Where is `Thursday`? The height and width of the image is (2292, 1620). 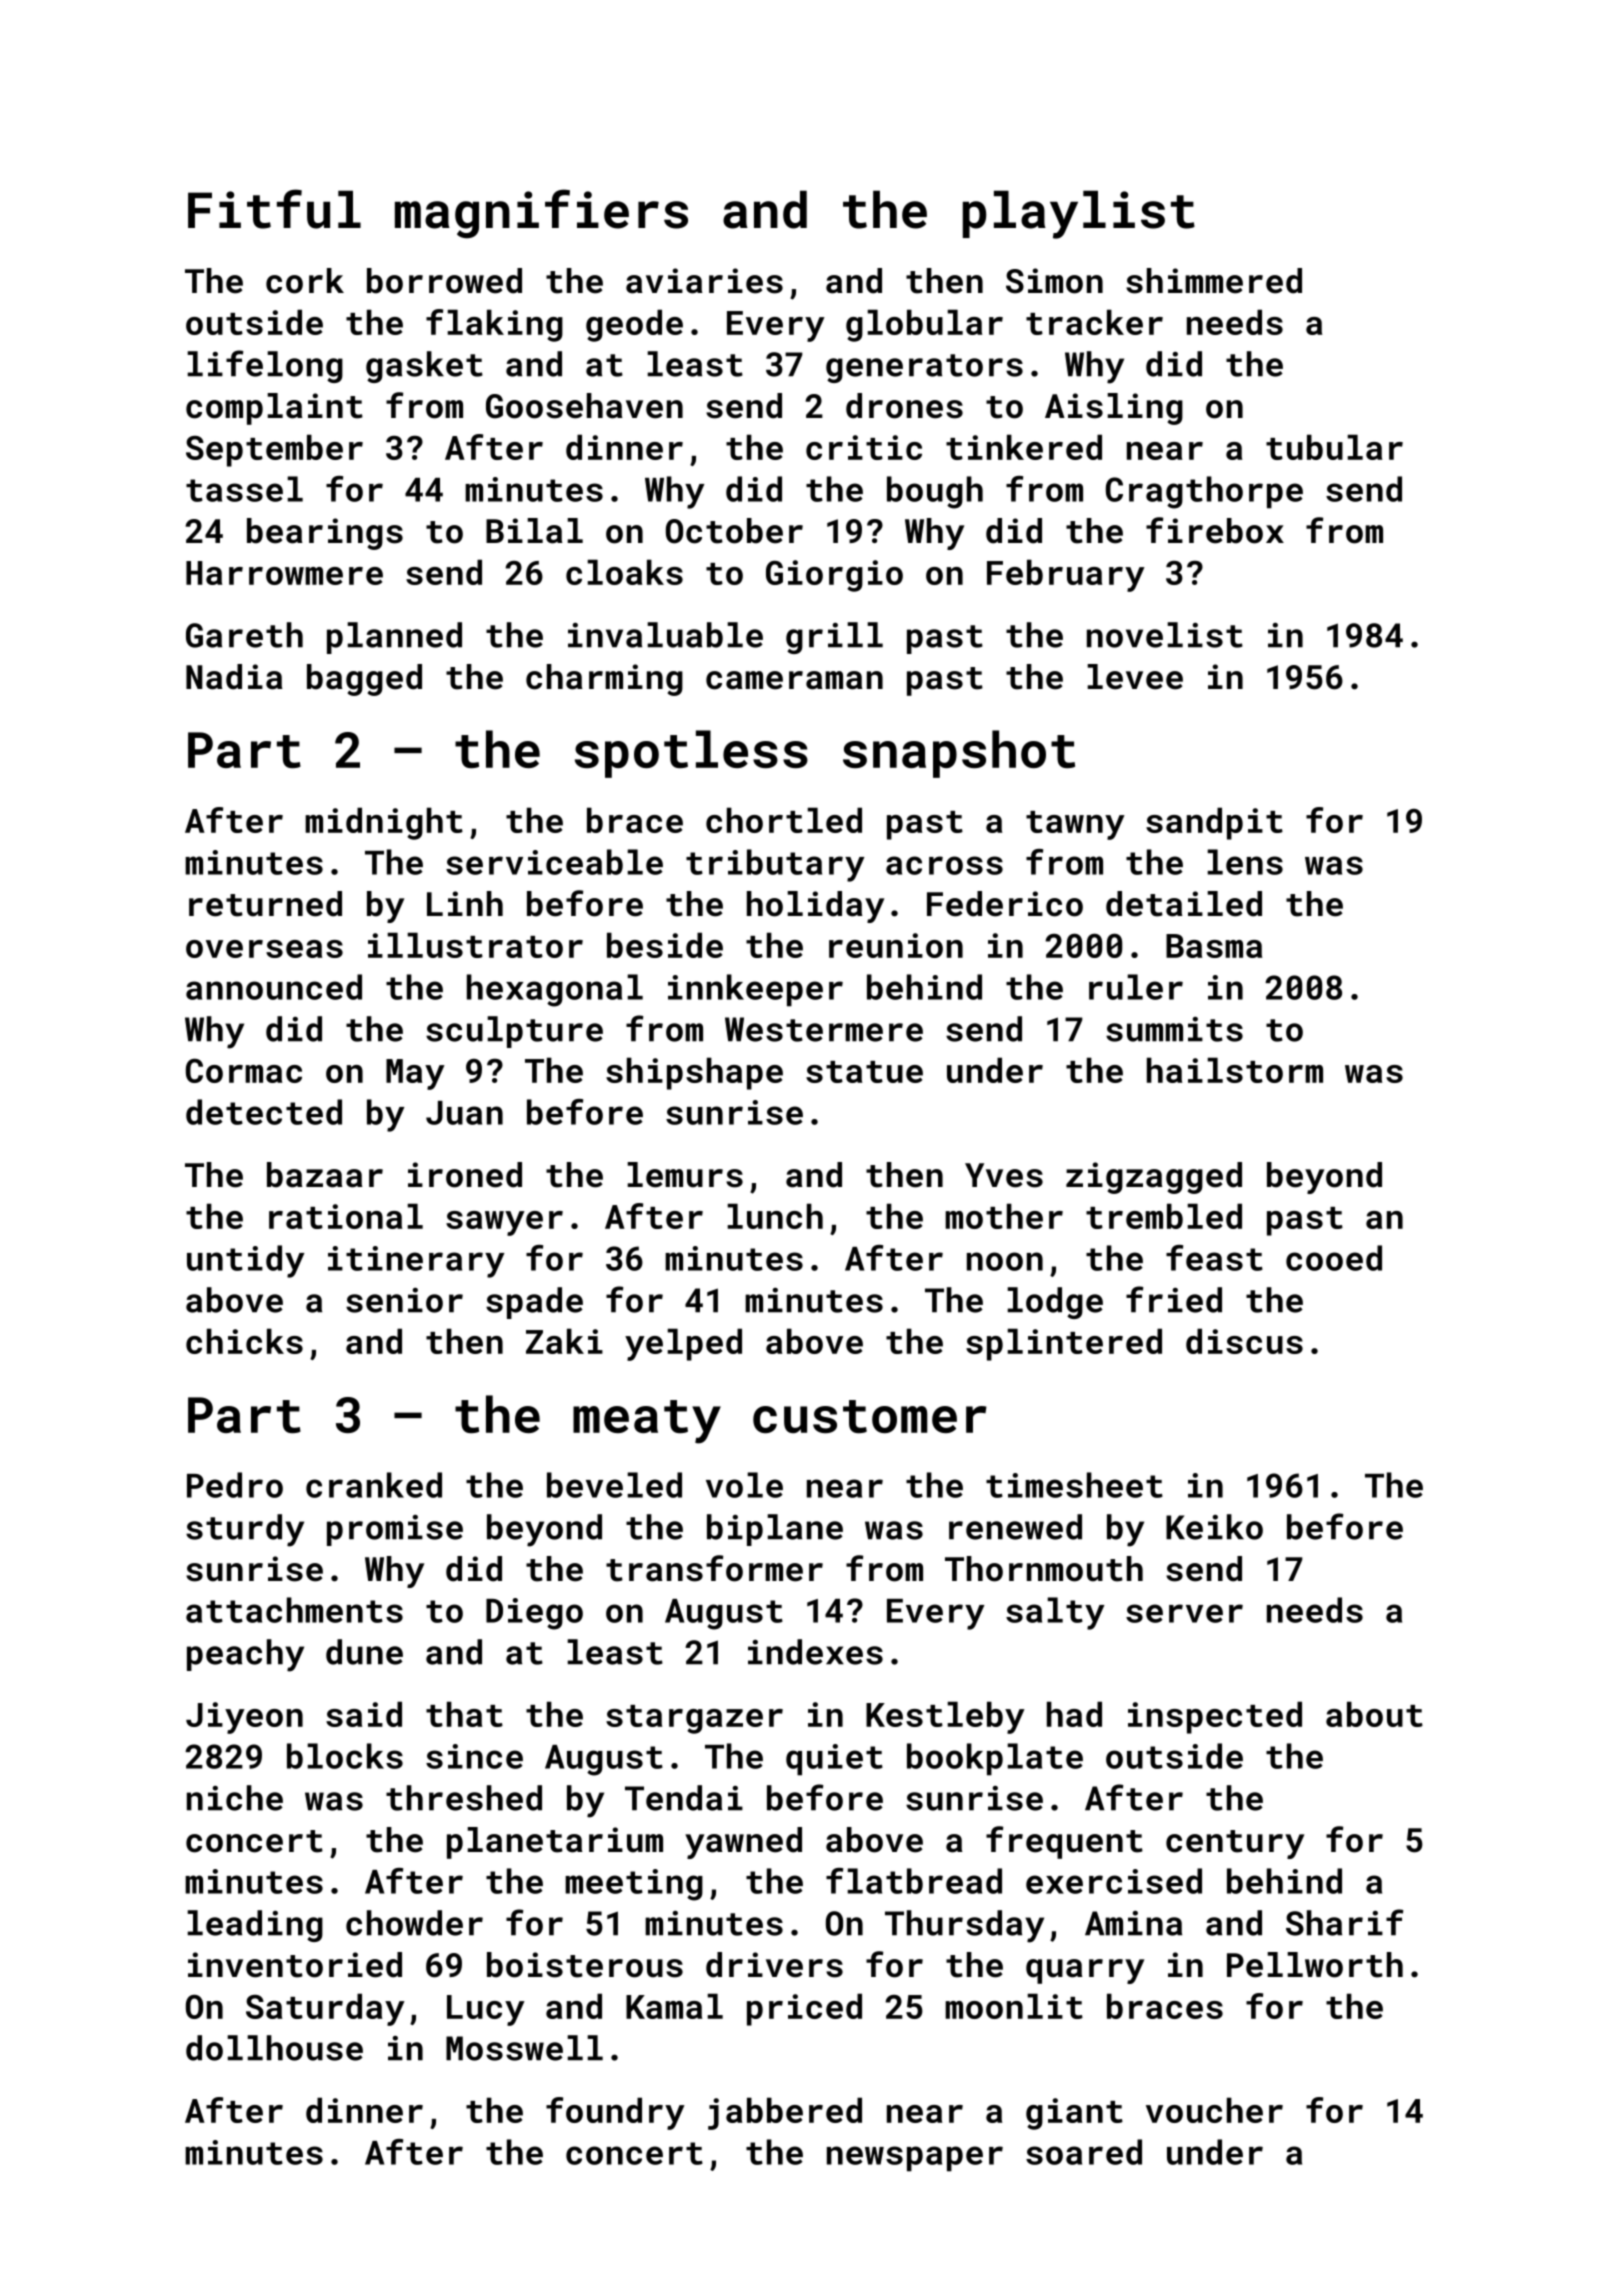 Thursday is located at coordinates (964, 1926).
